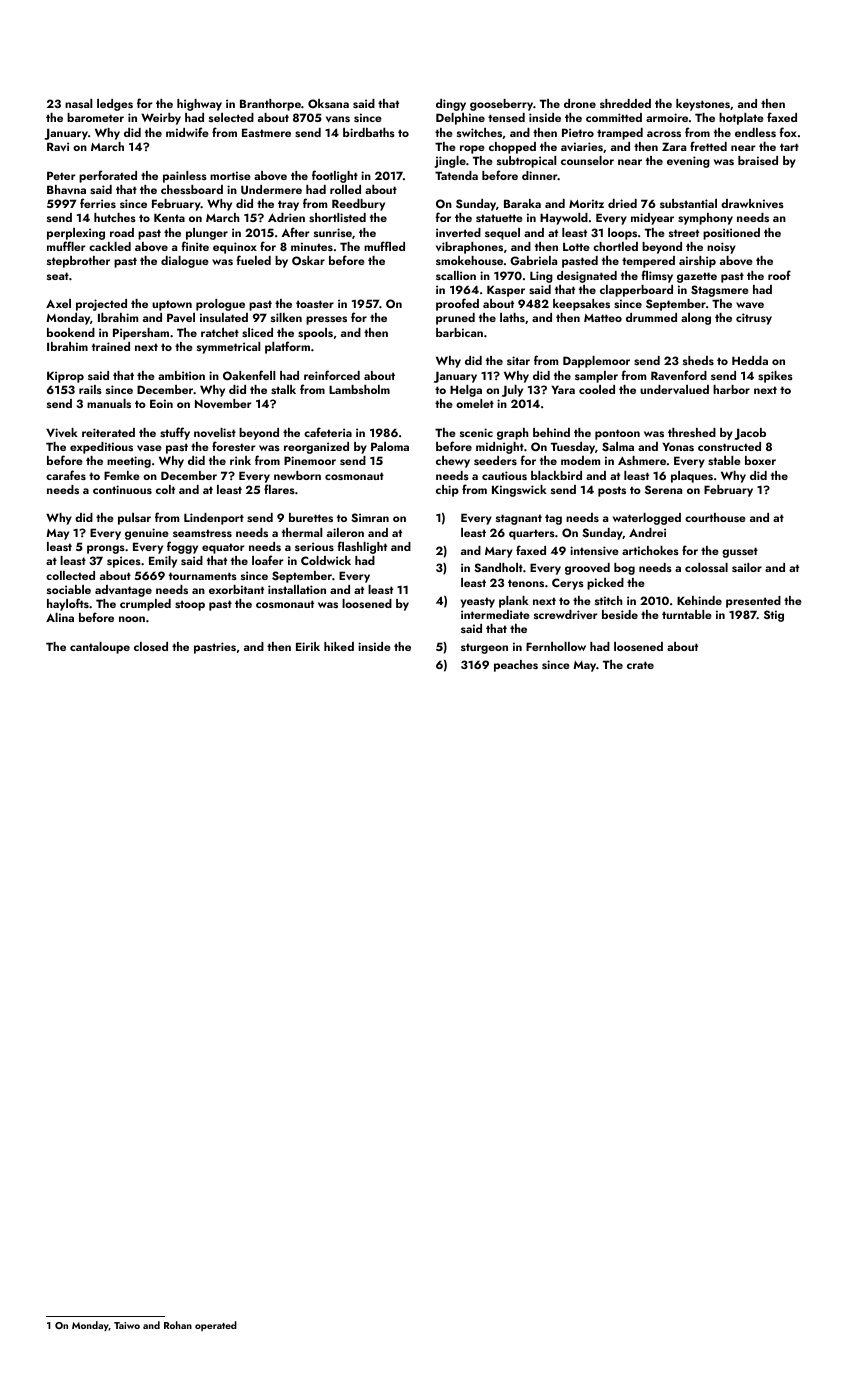 The image size is (849, 1400). I want to click on Taiwo, so click(127, 1325).
